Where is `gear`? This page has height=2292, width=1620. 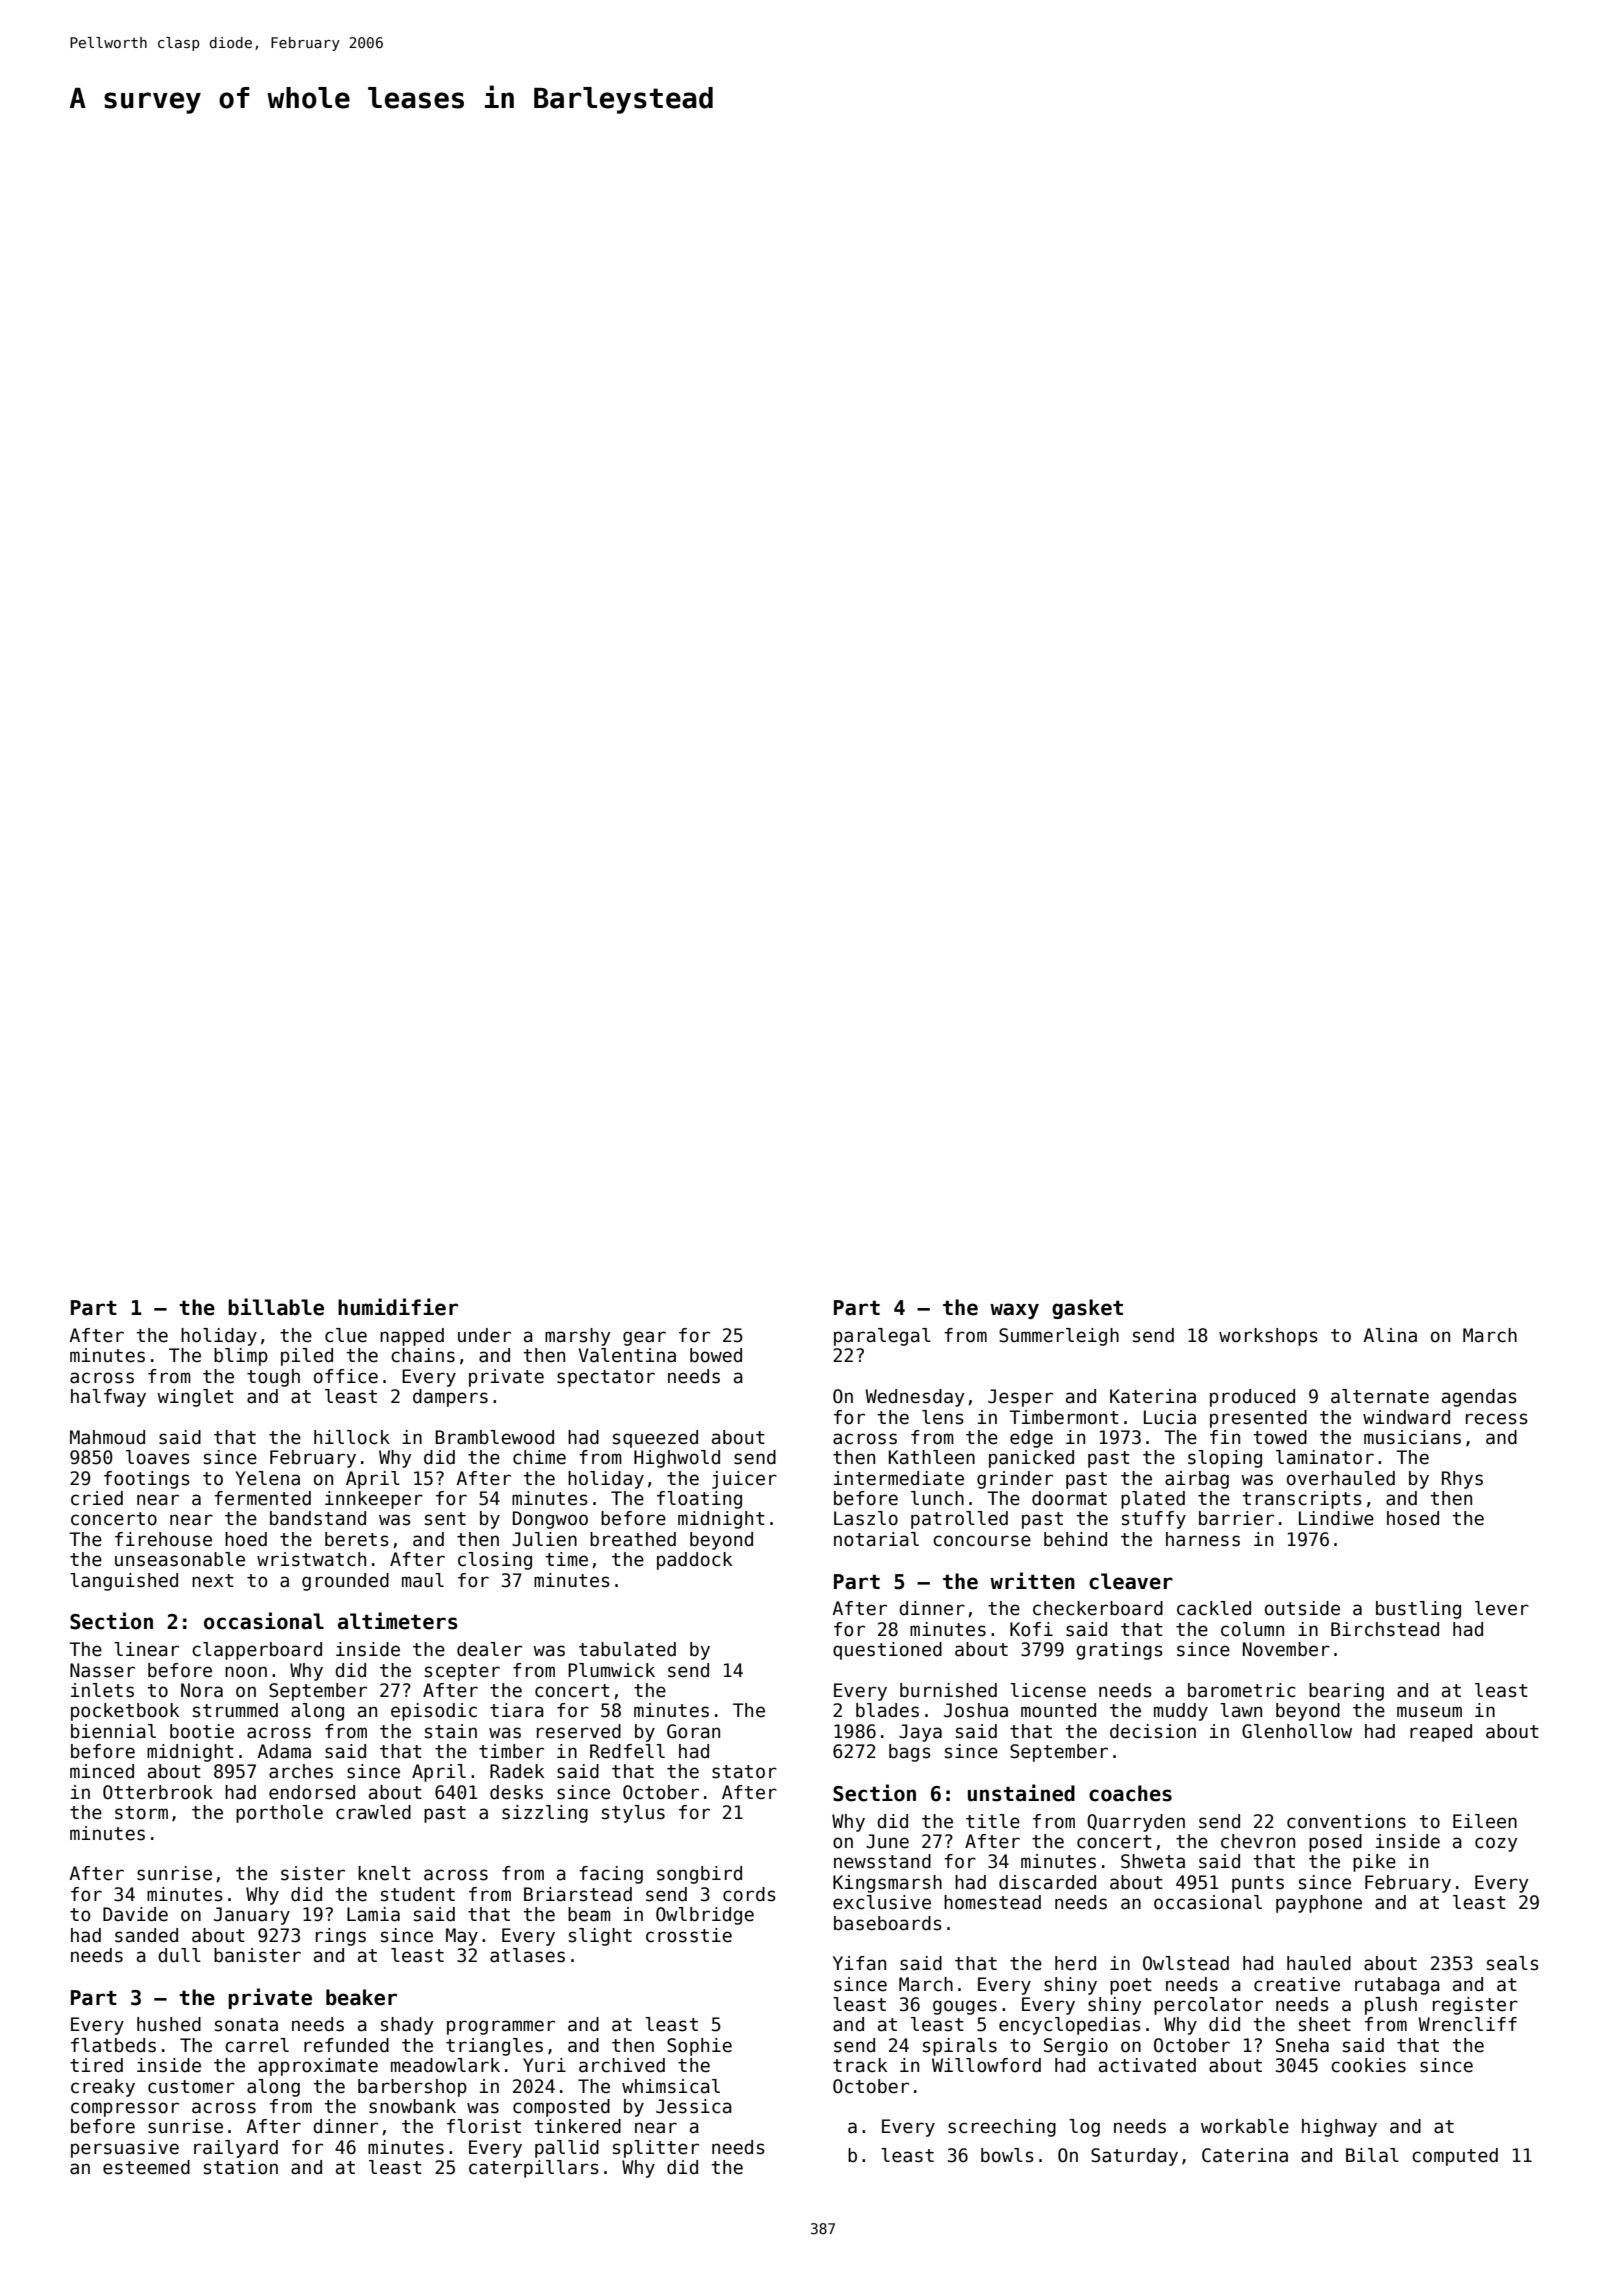 gear is located at coordinates (644, 1338).
